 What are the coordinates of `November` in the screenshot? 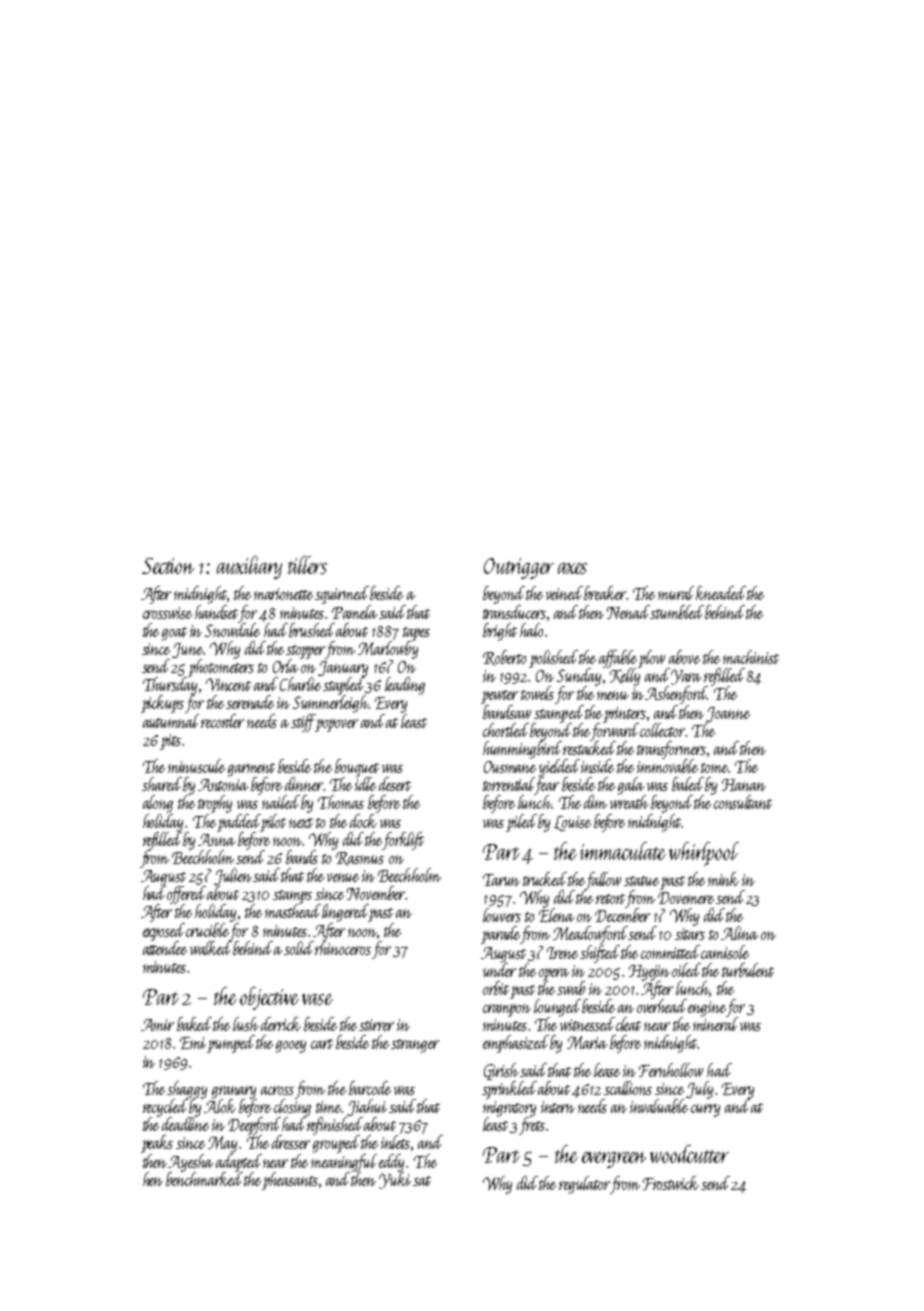 It's located at (376, 893).
